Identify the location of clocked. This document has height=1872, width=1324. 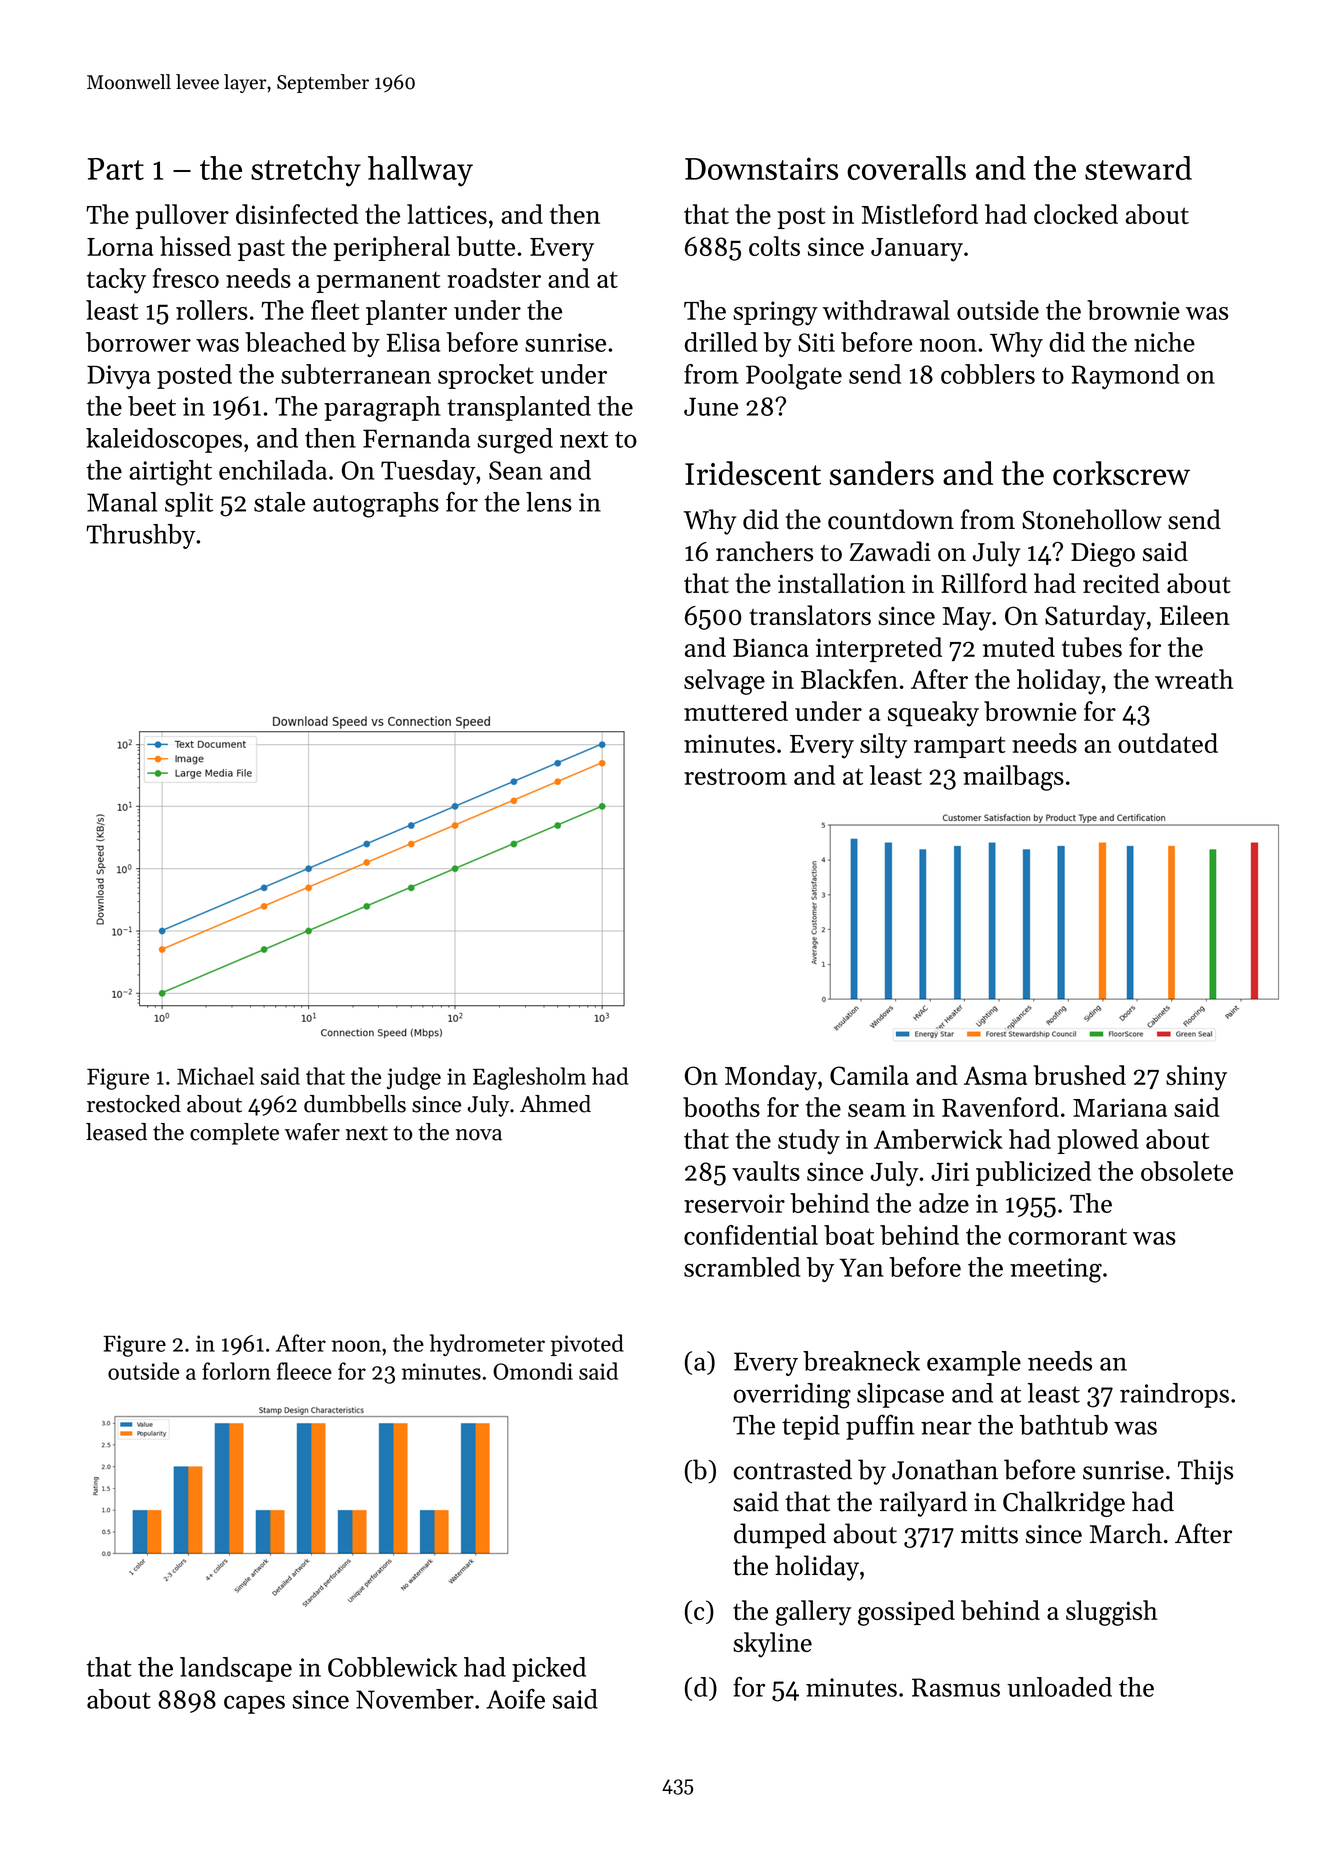
(1076, 214).
